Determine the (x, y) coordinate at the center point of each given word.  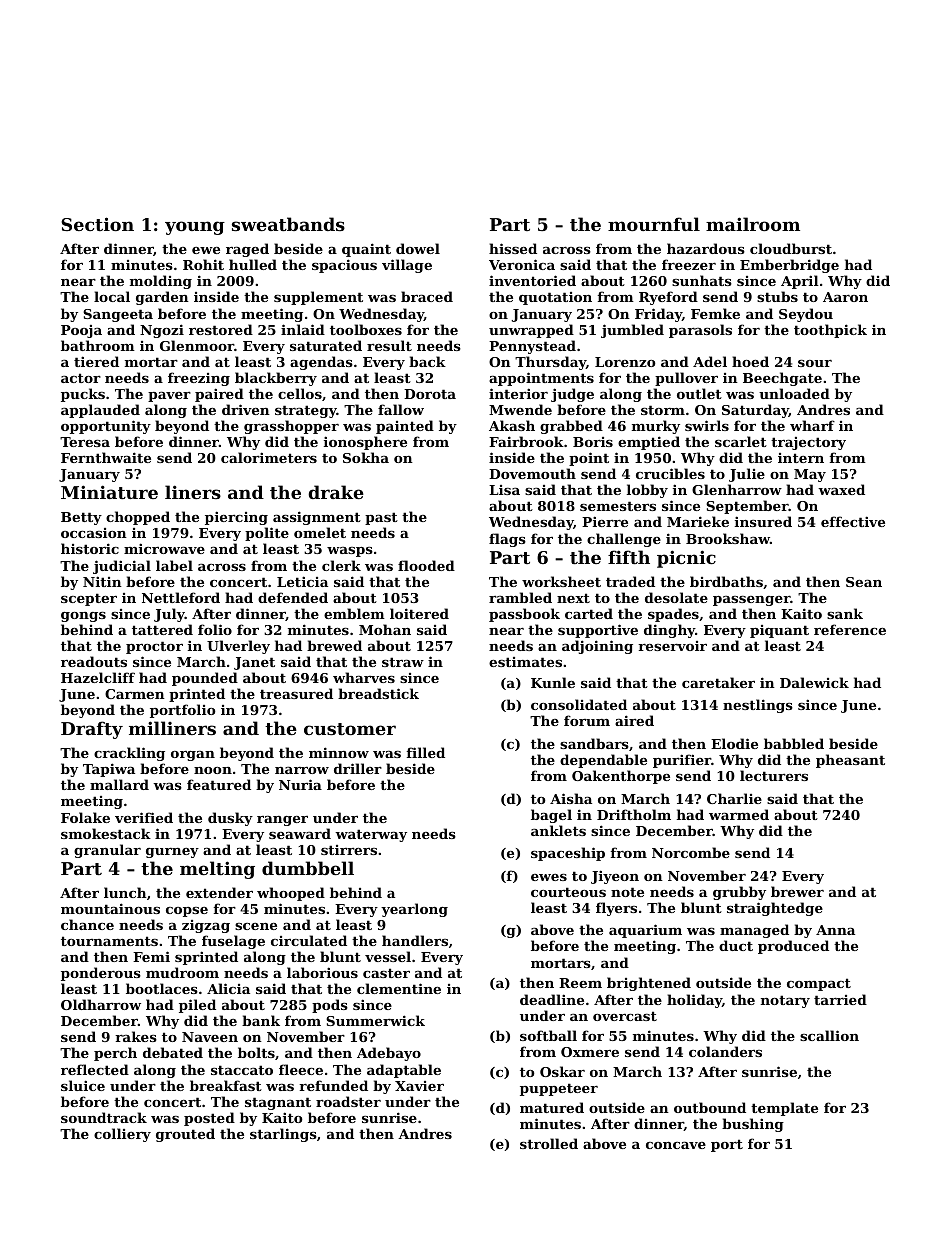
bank (261, 1020)
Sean (864, 582)
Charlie (734, 798)
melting (217, 870)
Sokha (366, 457)
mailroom (753, 224)
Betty (81, 518)
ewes (549, 877)
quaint (366, 250)
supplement (318, 298)
